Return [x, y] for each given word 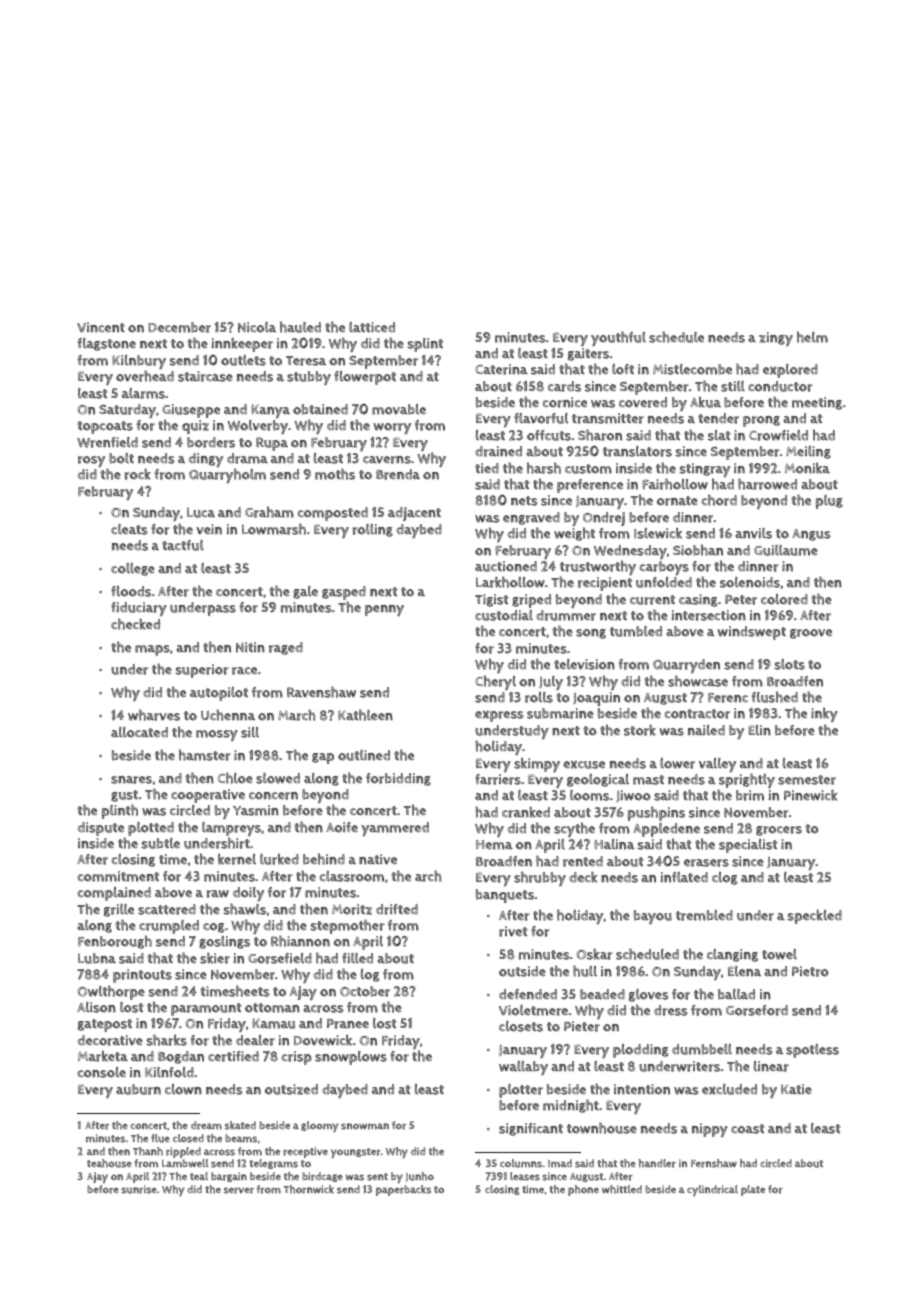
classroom [352, 876]
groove [811, 634]
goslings [224, 942]
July [551, 683]
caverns [387, 460]
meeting [817, 403]
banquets [505, 896]
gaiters [588, 354]
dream [206, 1125]
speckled [815, 916]
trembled [704, 915]
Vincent [101, 327]
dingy [205, 460]
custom [588, 469]
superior [202, 671]
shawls [245, 909]
